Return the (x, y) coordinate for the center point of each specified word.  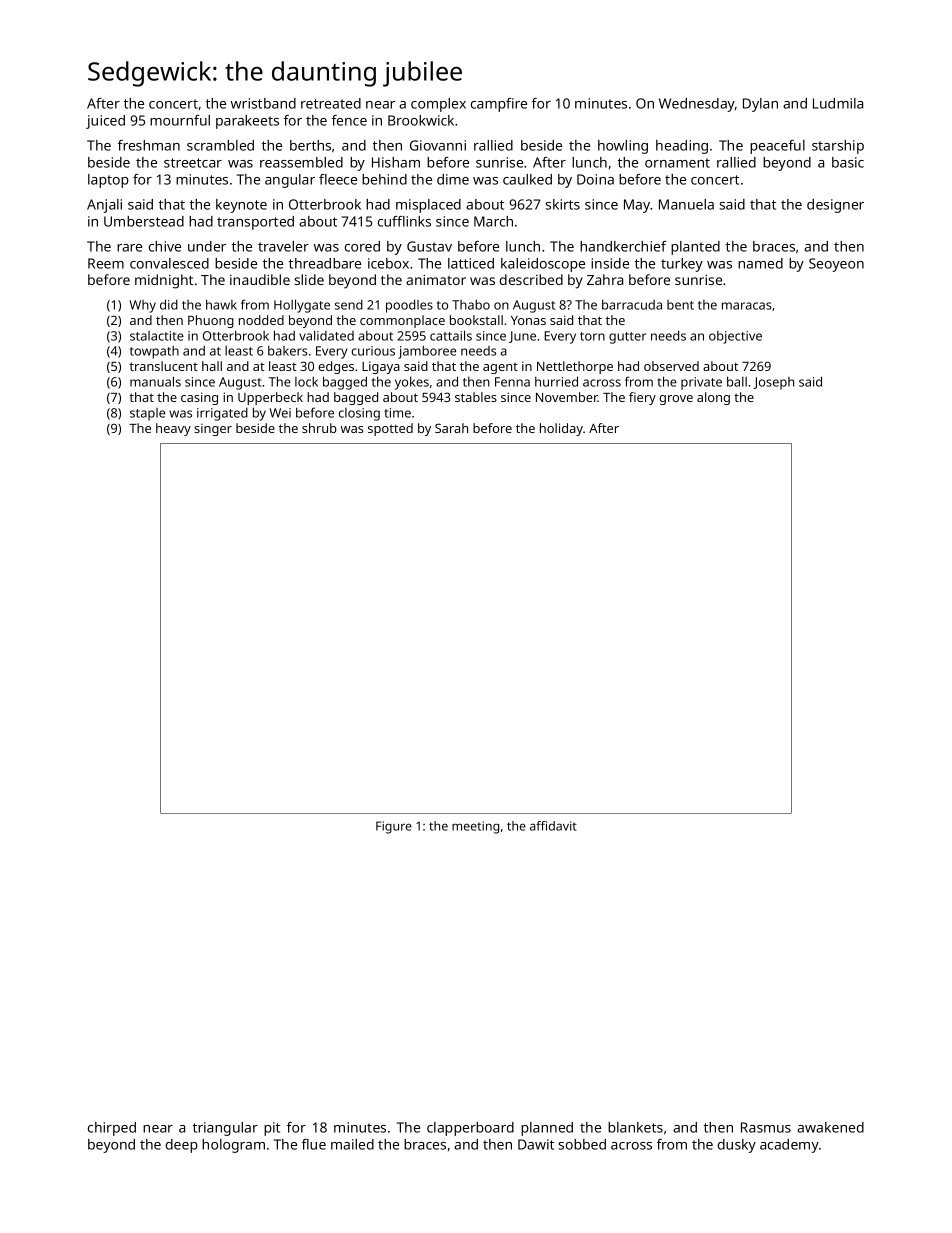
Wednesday (697, 105)
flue (314, 1144)
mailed (352, 1144)
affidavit (553, 826)
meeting (475, 827)
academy (789, 1146)
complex (438, 105)
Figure (394, 827)
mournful (180, 120)
